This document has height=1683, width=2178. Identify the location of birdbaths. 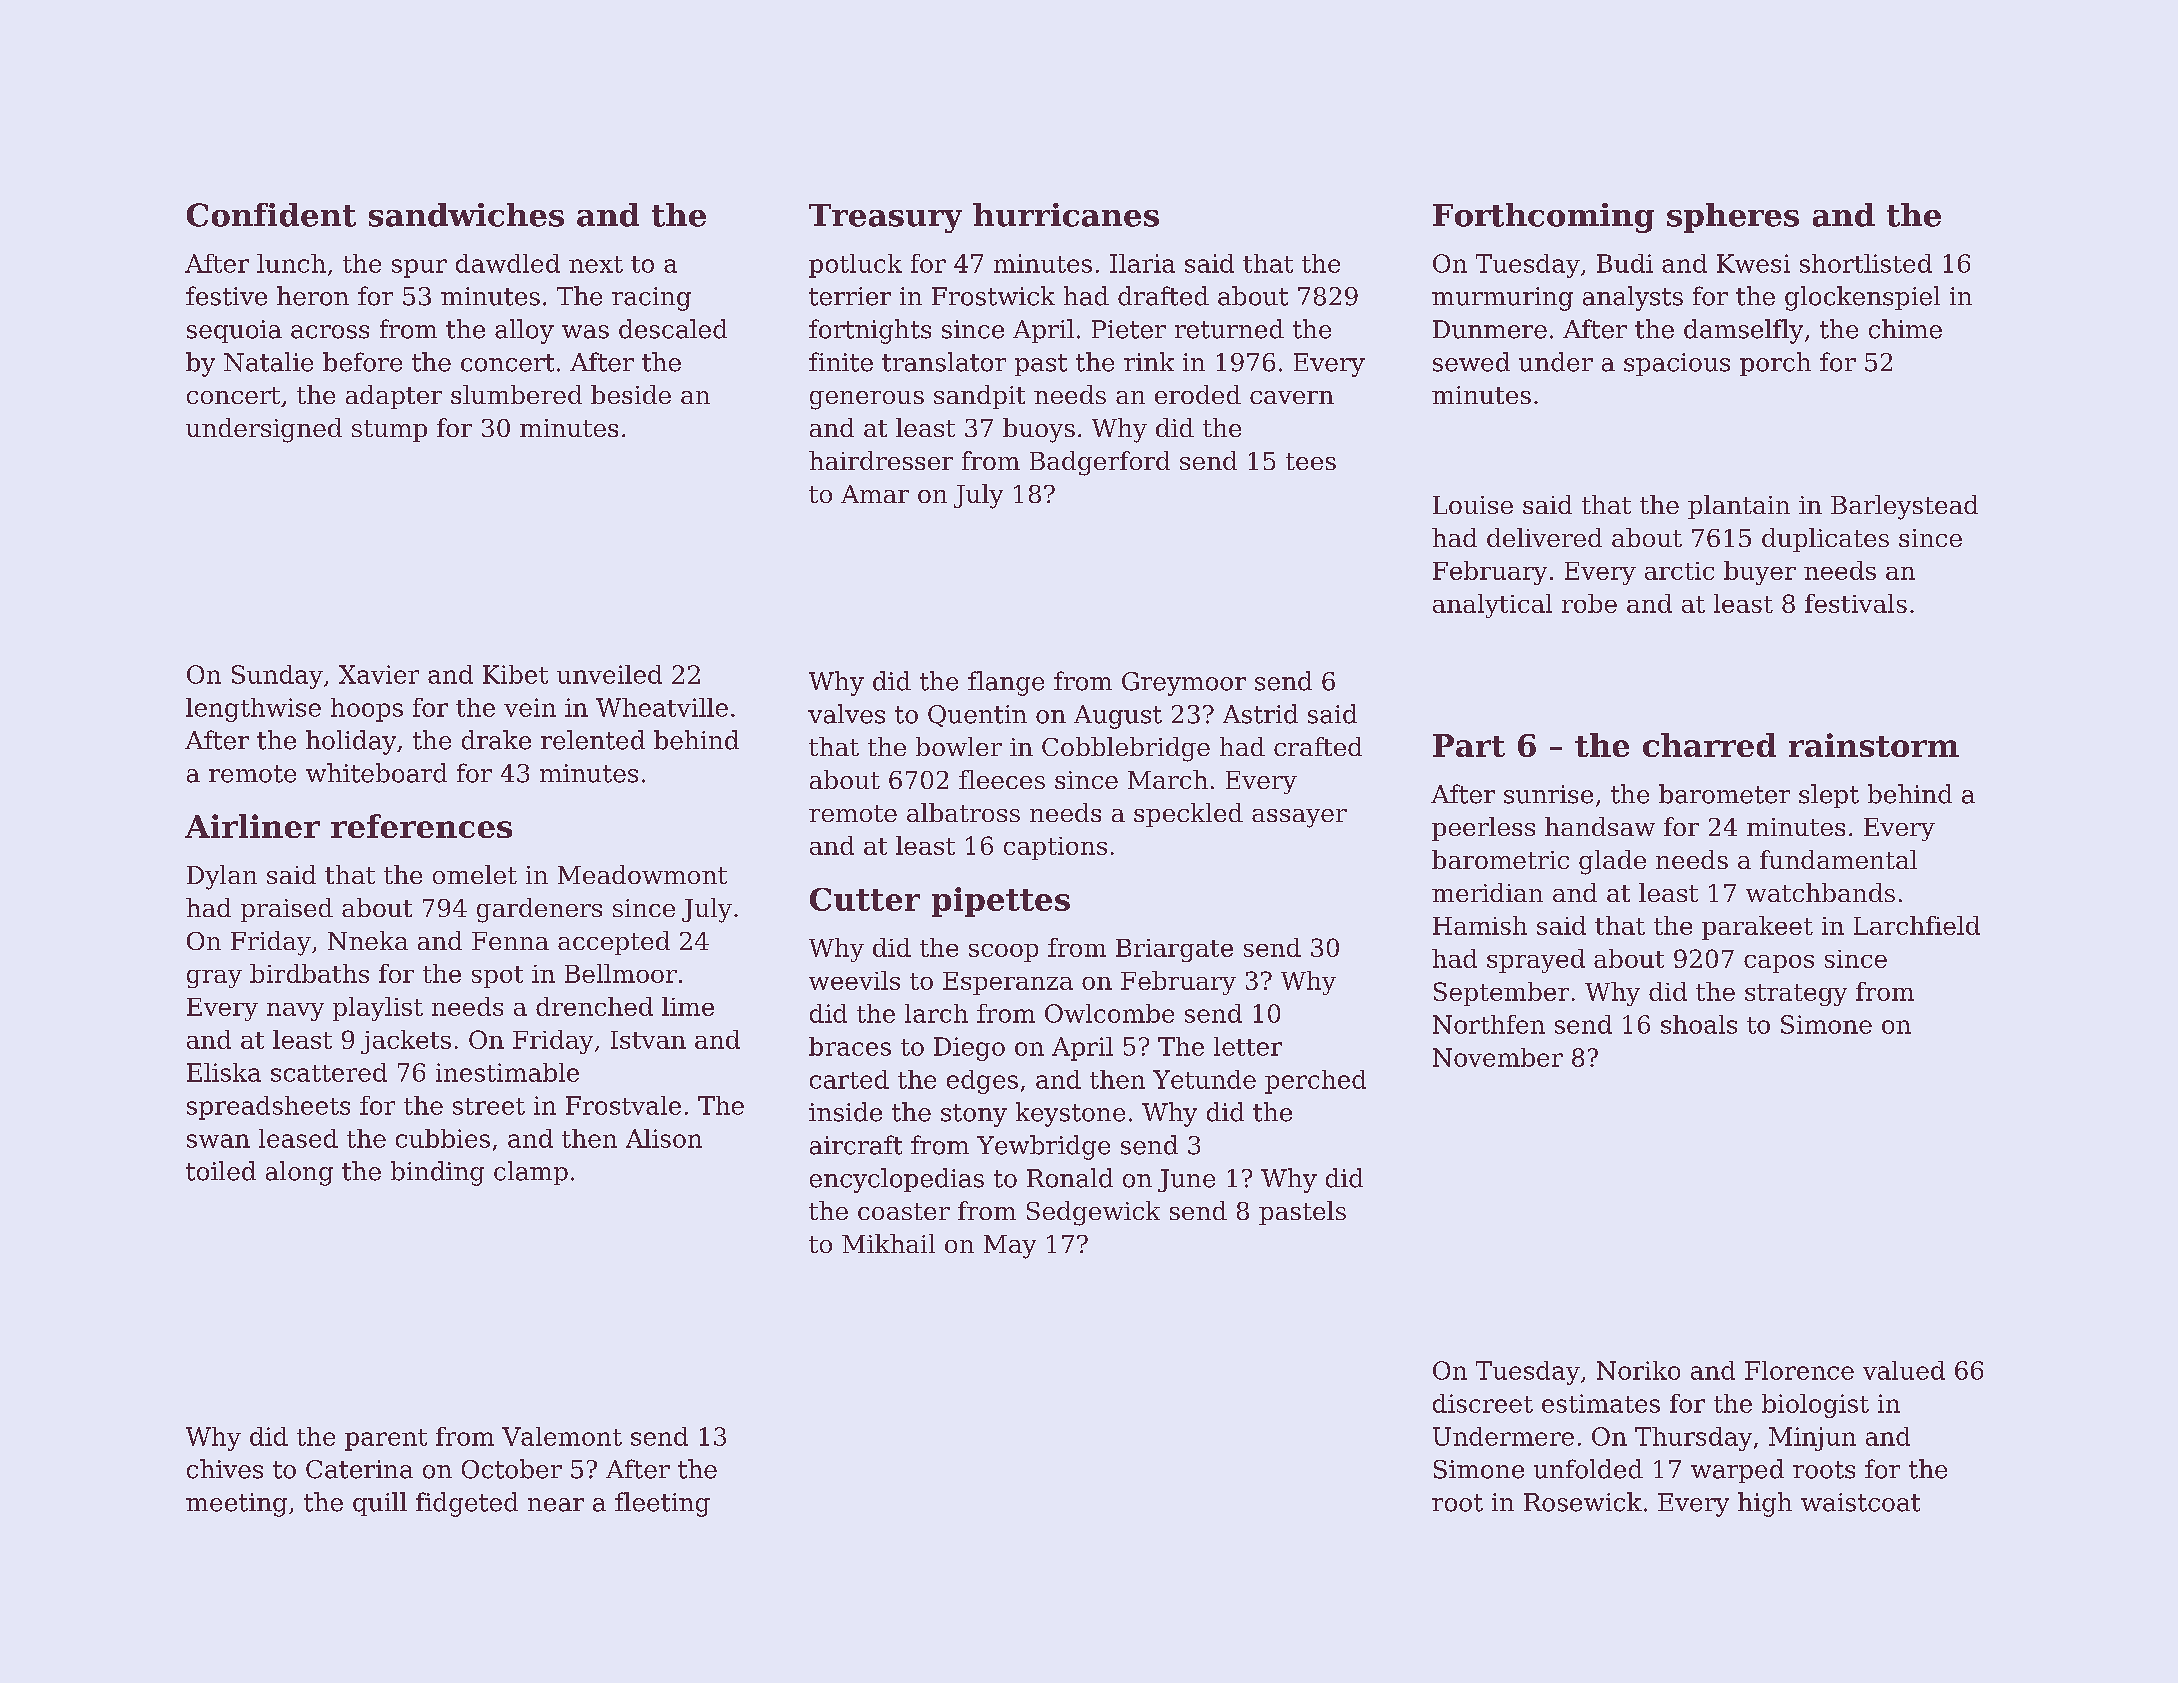
(309, 973).
